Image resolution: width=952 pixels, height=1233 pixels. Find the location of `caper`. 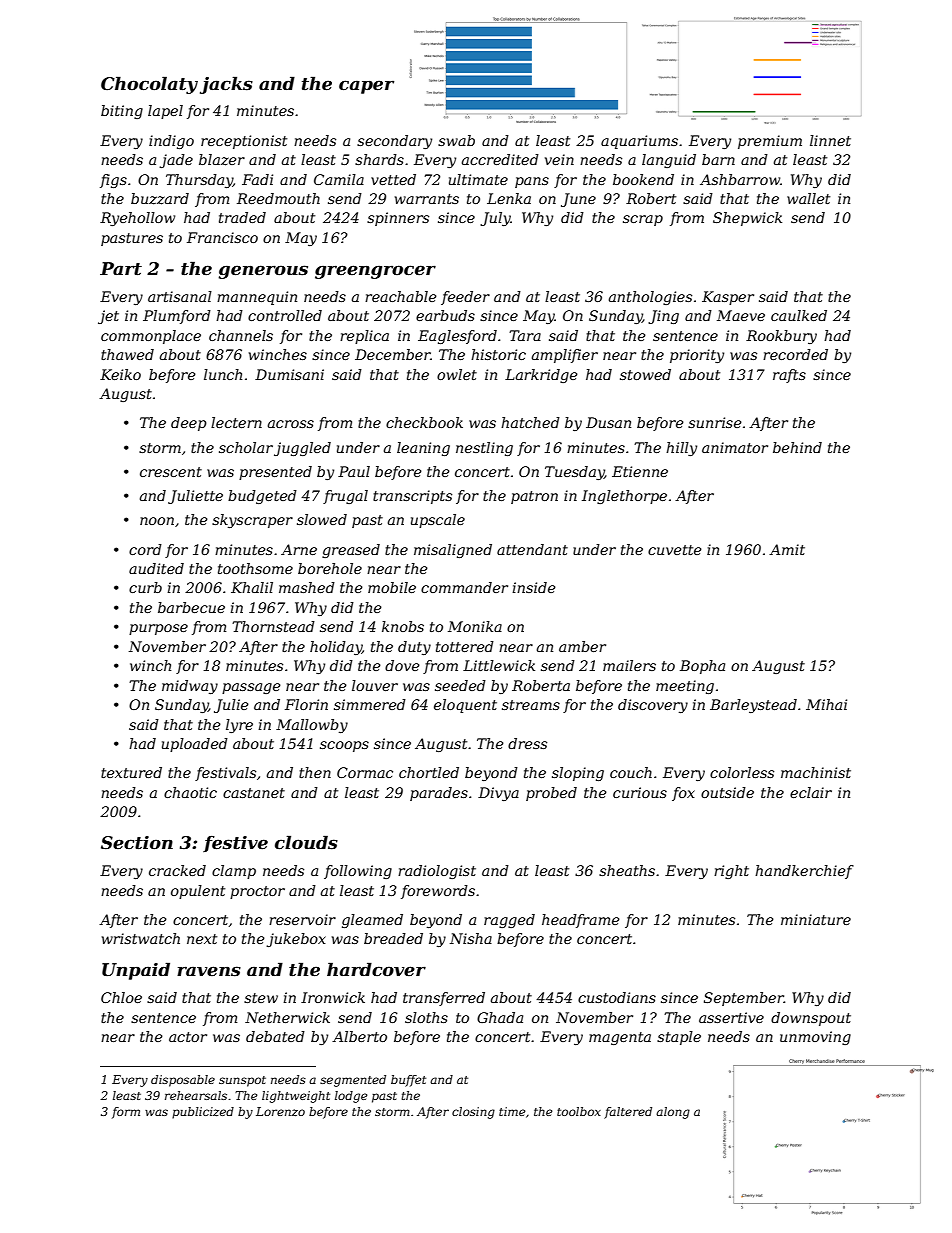

caper is located at coordinates (366, 87).
